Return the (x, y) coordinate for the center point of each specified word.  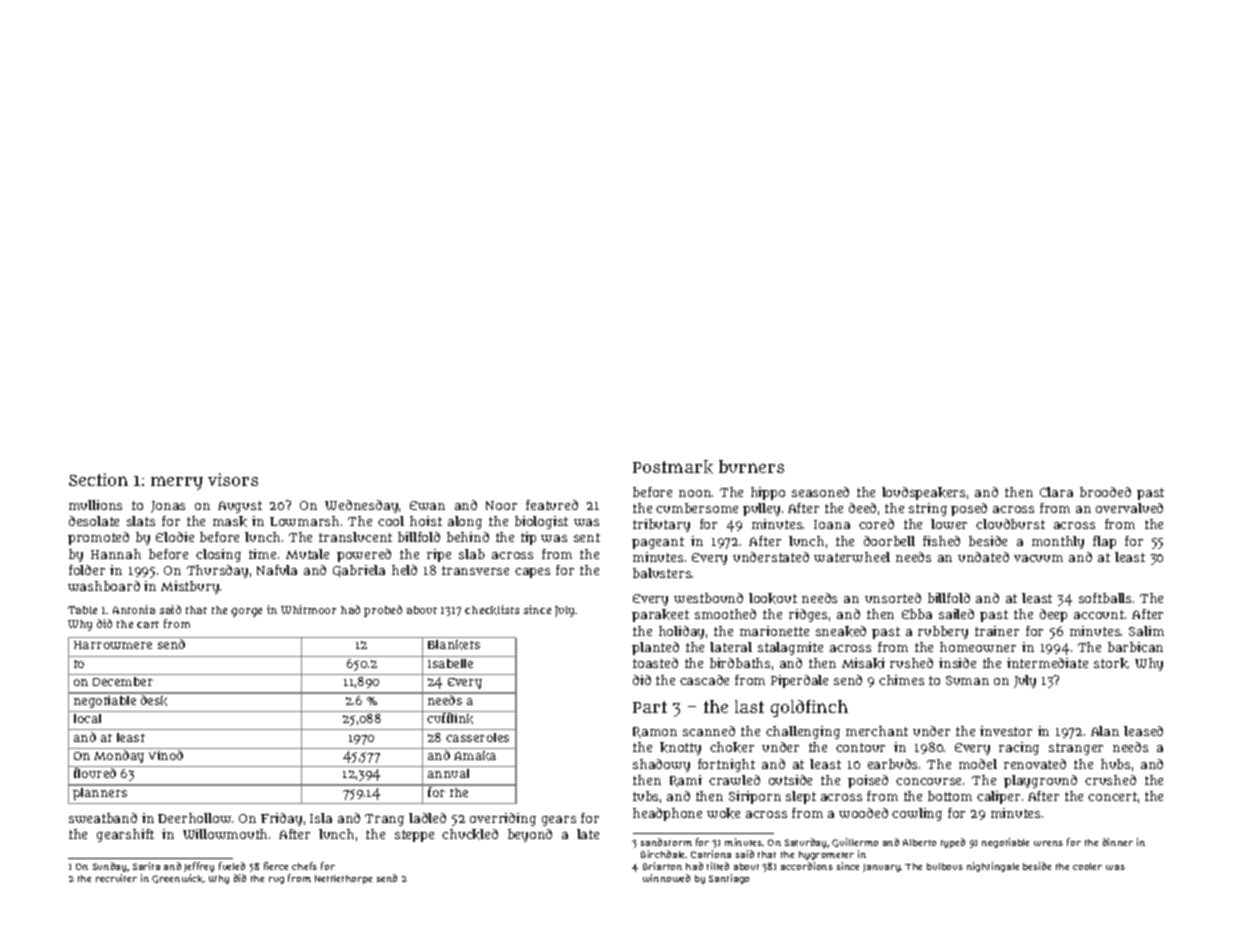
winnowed (666, 878)
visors (233, 479)
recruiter (116, 878)
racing (1019, 748)
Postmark (673, 467)
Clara (1056, 492)
